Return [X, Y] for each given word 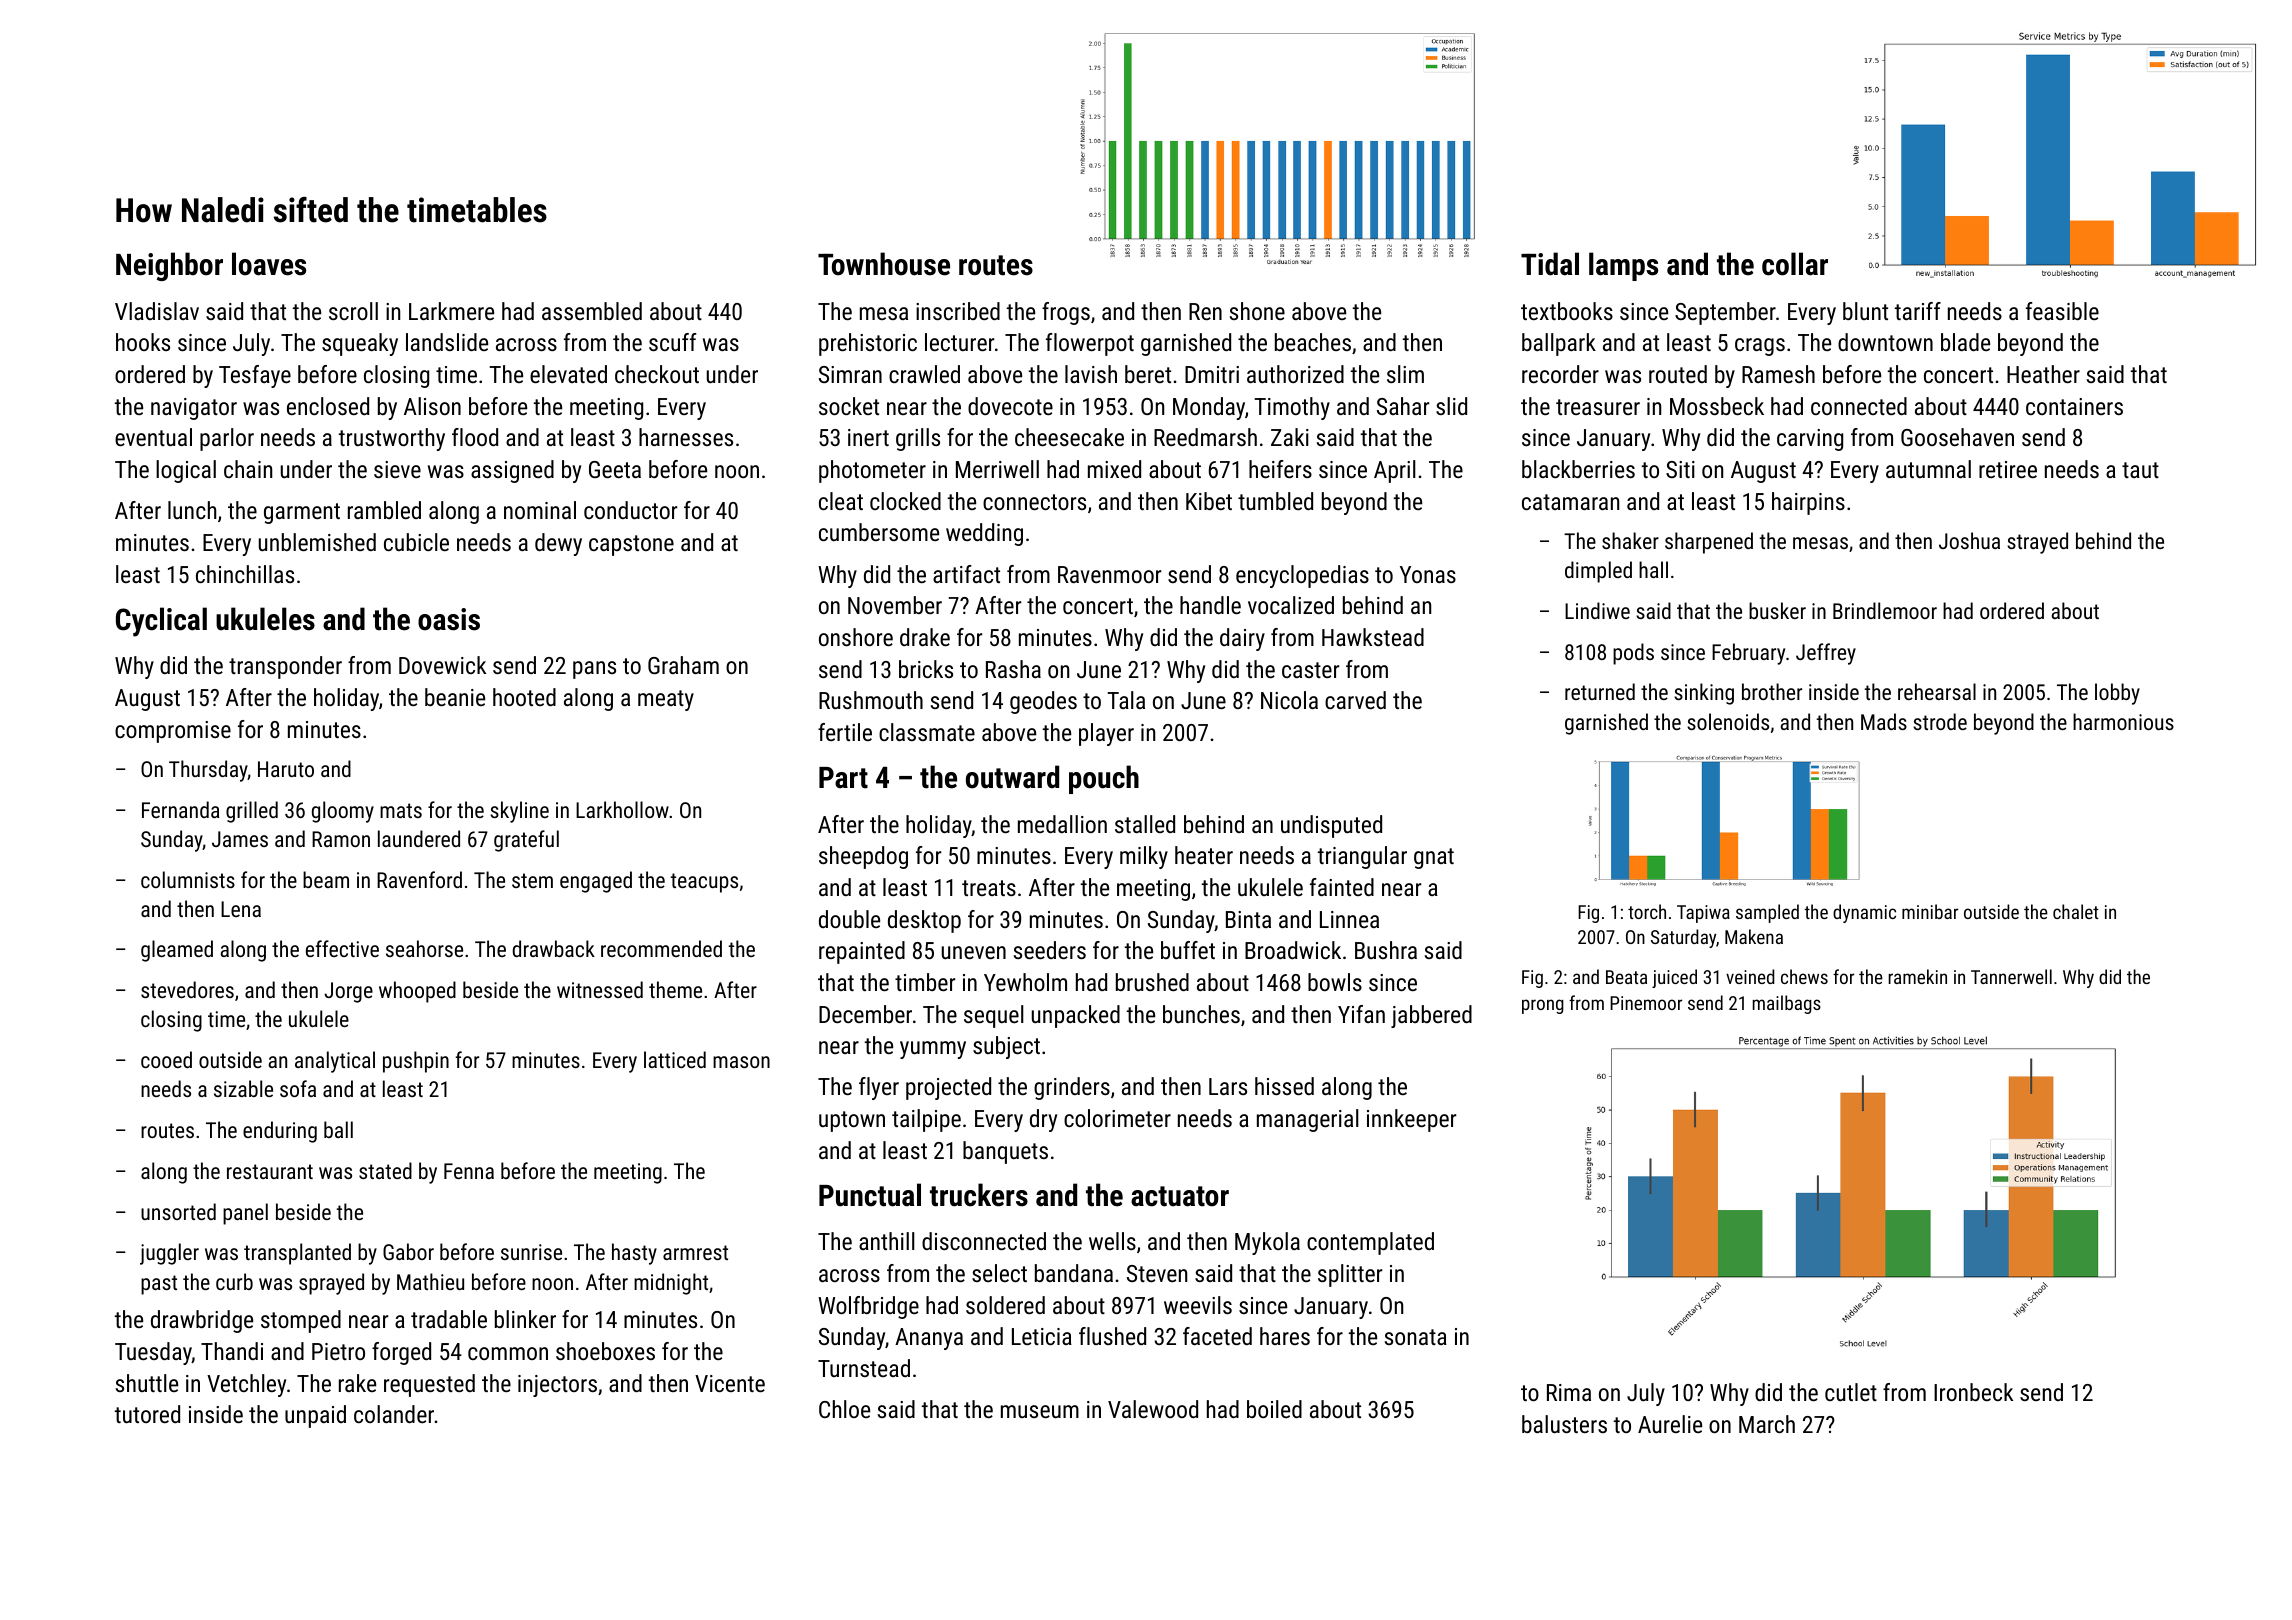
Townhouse [884, 264]
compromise [173, 732]
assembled [592, 311]
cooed [166, 1059]
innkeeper [1411, 1120]
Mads [1884, 721]
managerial [1308, 1120]
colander [394, 1414]
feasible [2062, 311]
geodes [1043, 702]
